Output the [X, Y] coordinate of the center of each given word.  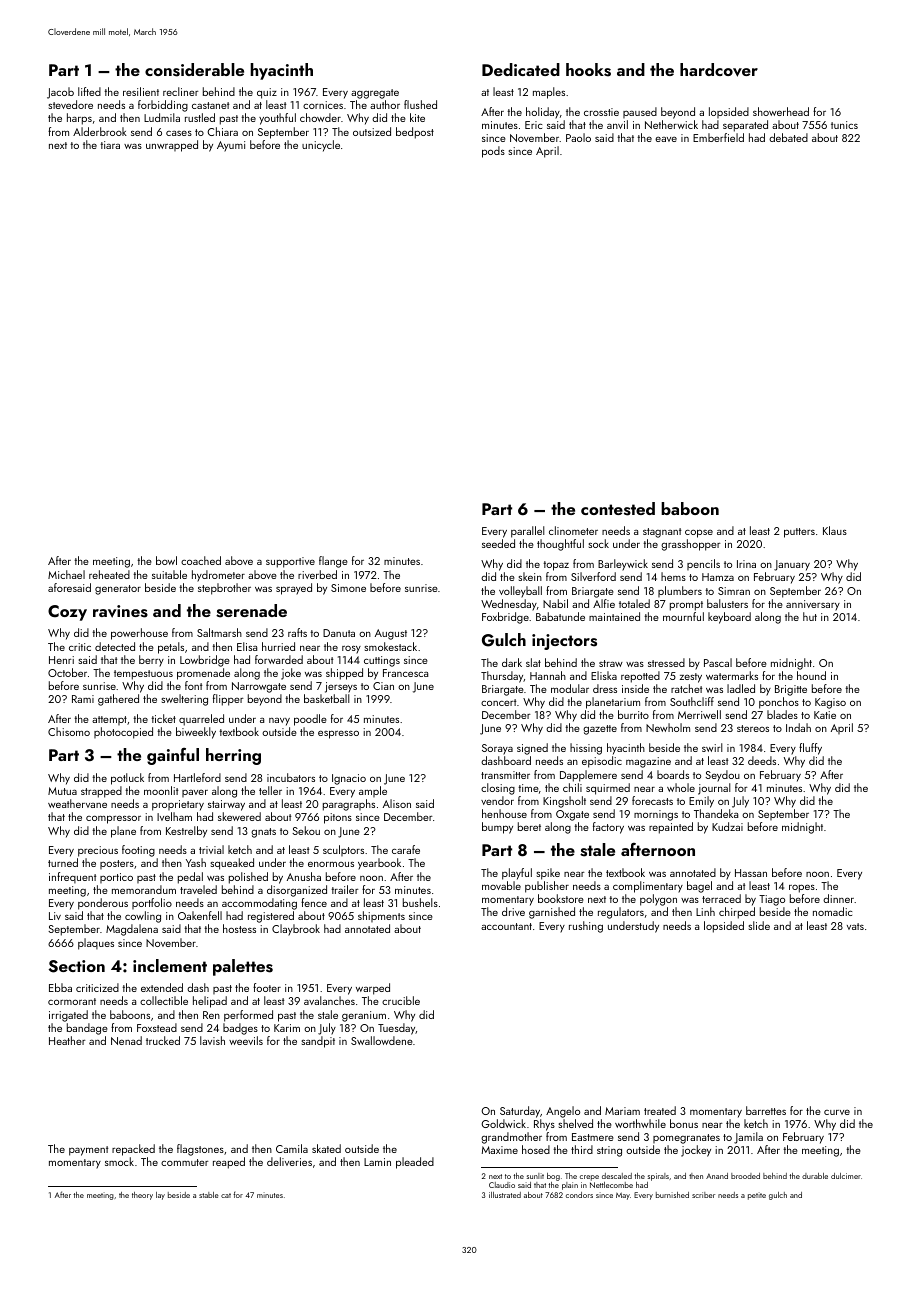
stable [209, 1195]
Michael [66, 574]
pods [493, 152]
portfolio [152, 903]
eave [666, 139]
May [623, 1196]
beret [529, 826]
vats [855, 926]
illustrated [505, 1195]
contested [618, 509]
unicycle [321, 146]
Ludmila [162, 117]
